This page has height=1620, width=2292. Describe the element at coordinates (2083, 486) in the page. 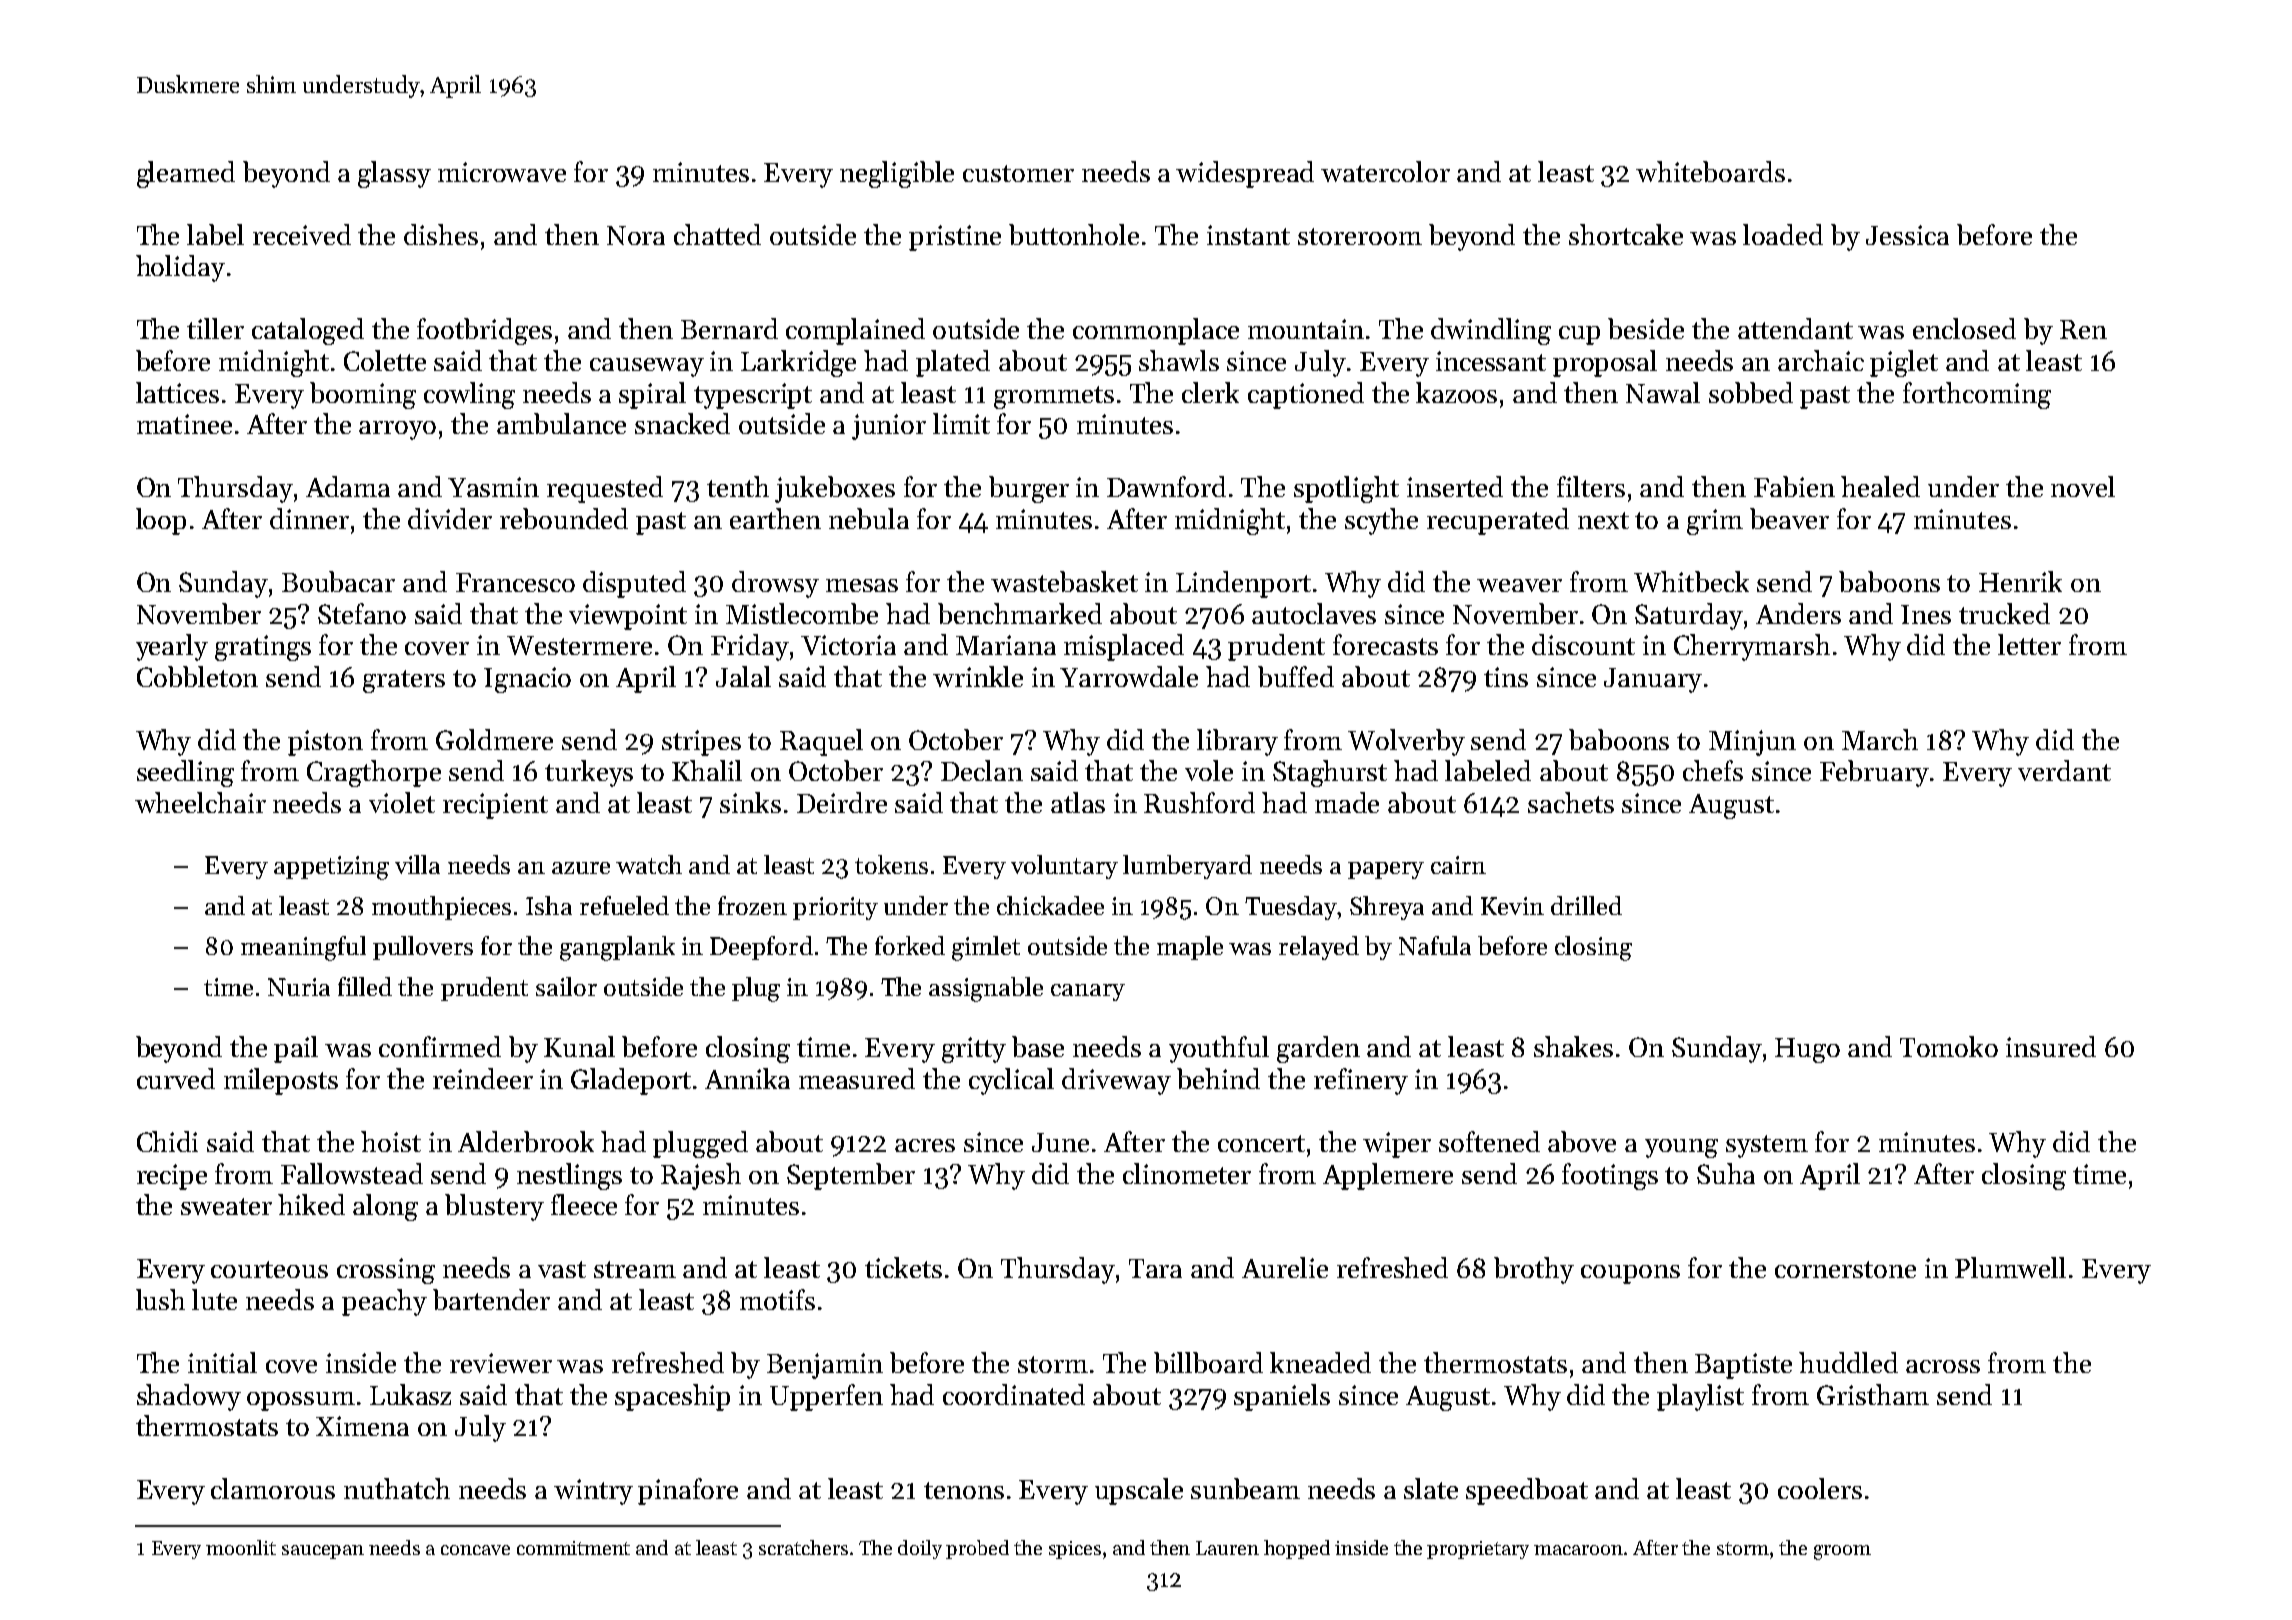

I see `novel` at that location.
